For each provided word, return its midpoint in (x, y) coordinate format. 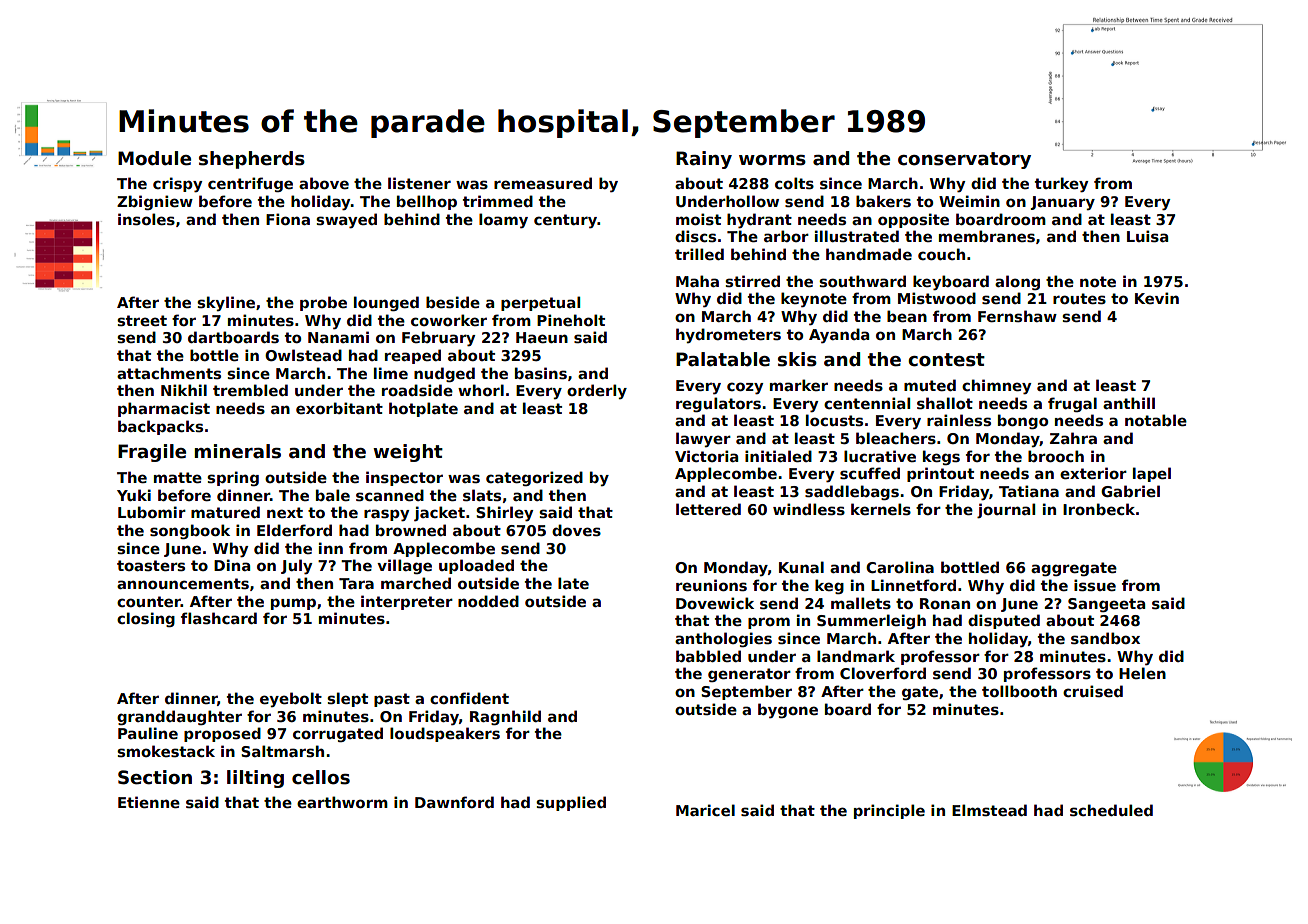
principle (889, 811)
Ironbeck (1099, 509)
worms (772, 160)
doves (576, 530)
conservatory (964, 160)
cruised (1093, 691)
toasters (151, 565)
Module (154, 158)
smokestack (166, 751)
